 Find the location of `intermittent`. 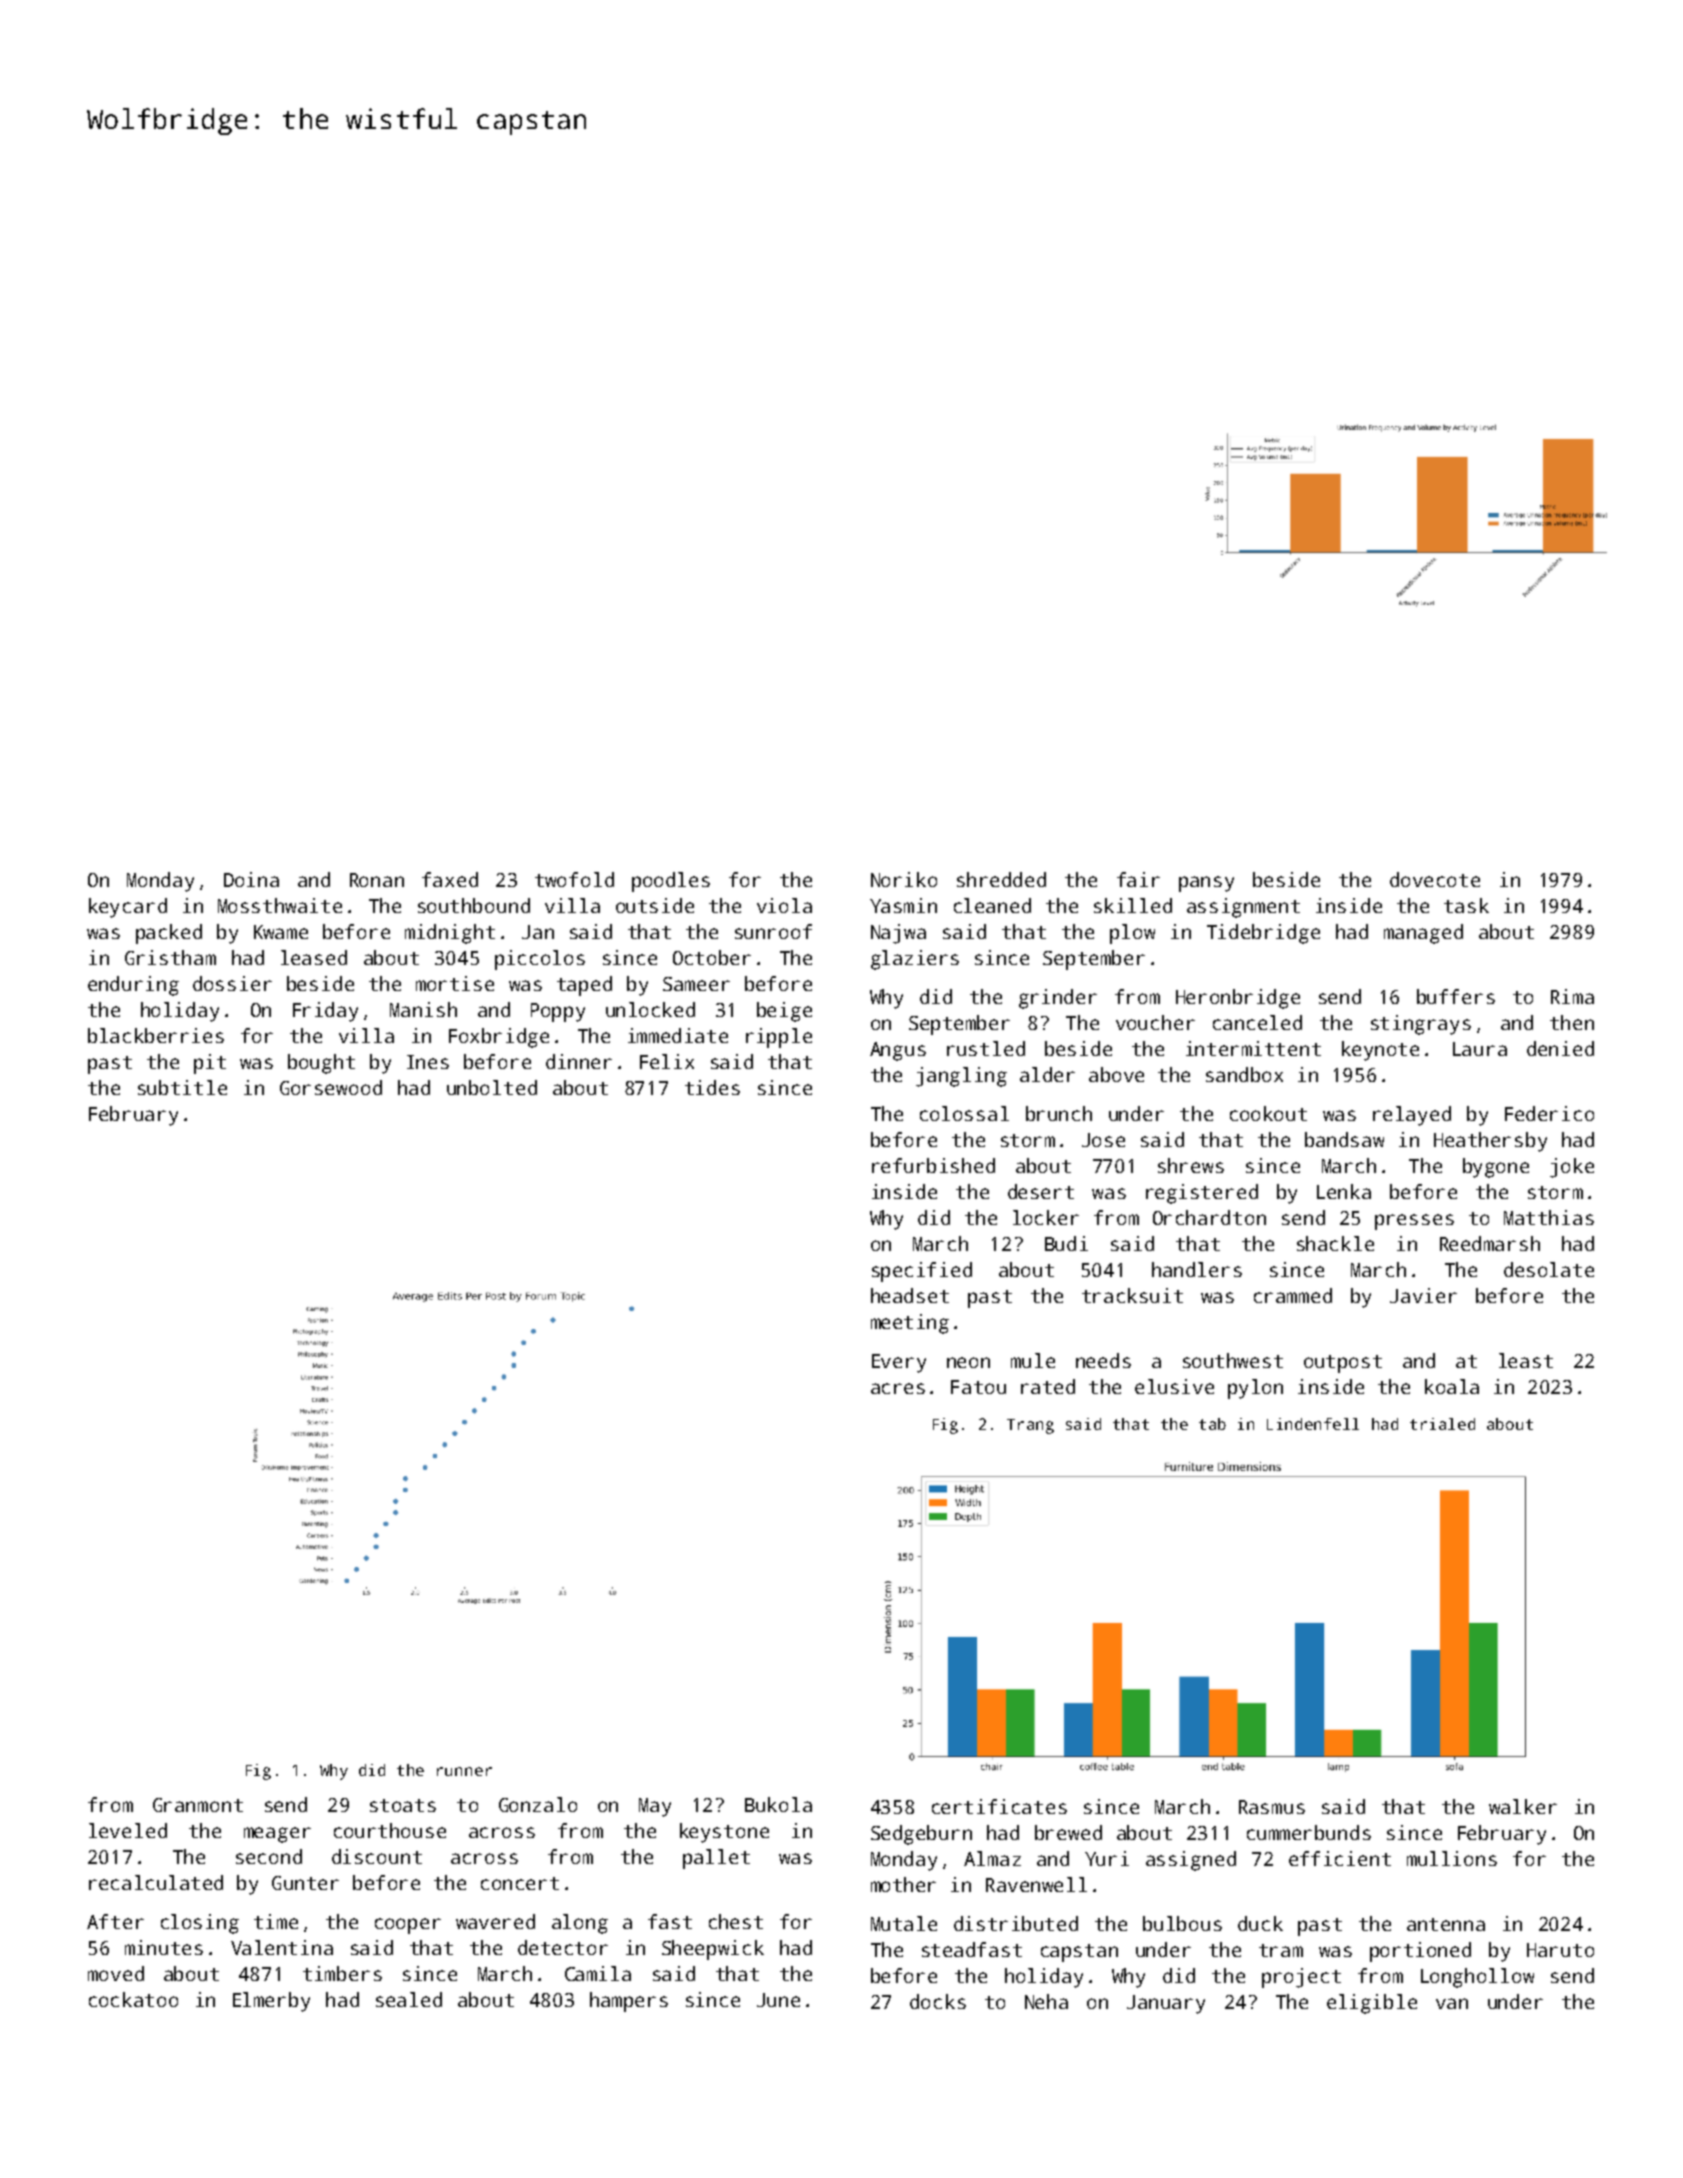

intermittent is located at coordinates (1253, 1048).
